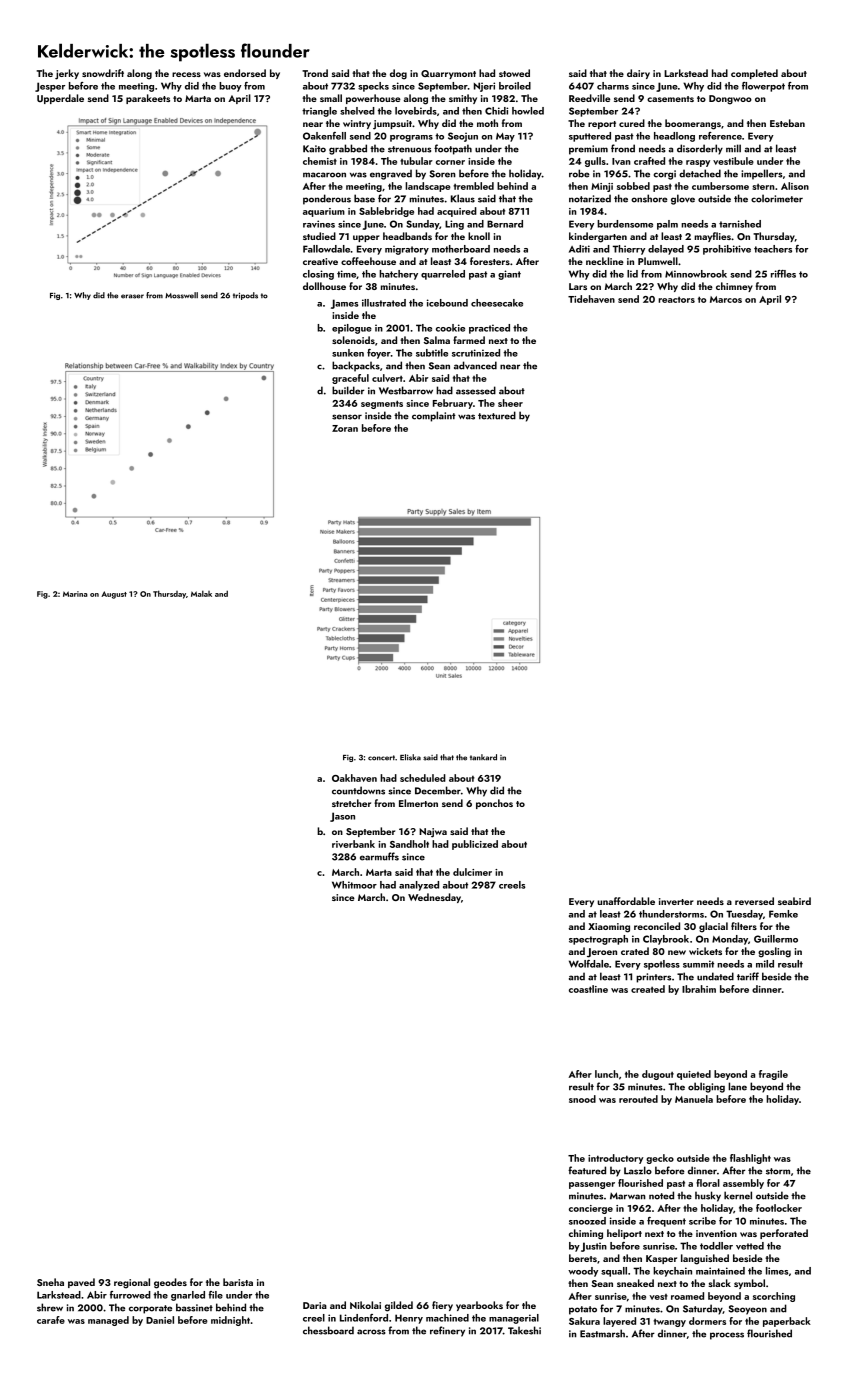  What do you see at coordinates (754, 74) in the document?
I see `completed` at bounding box center [754, 74].
